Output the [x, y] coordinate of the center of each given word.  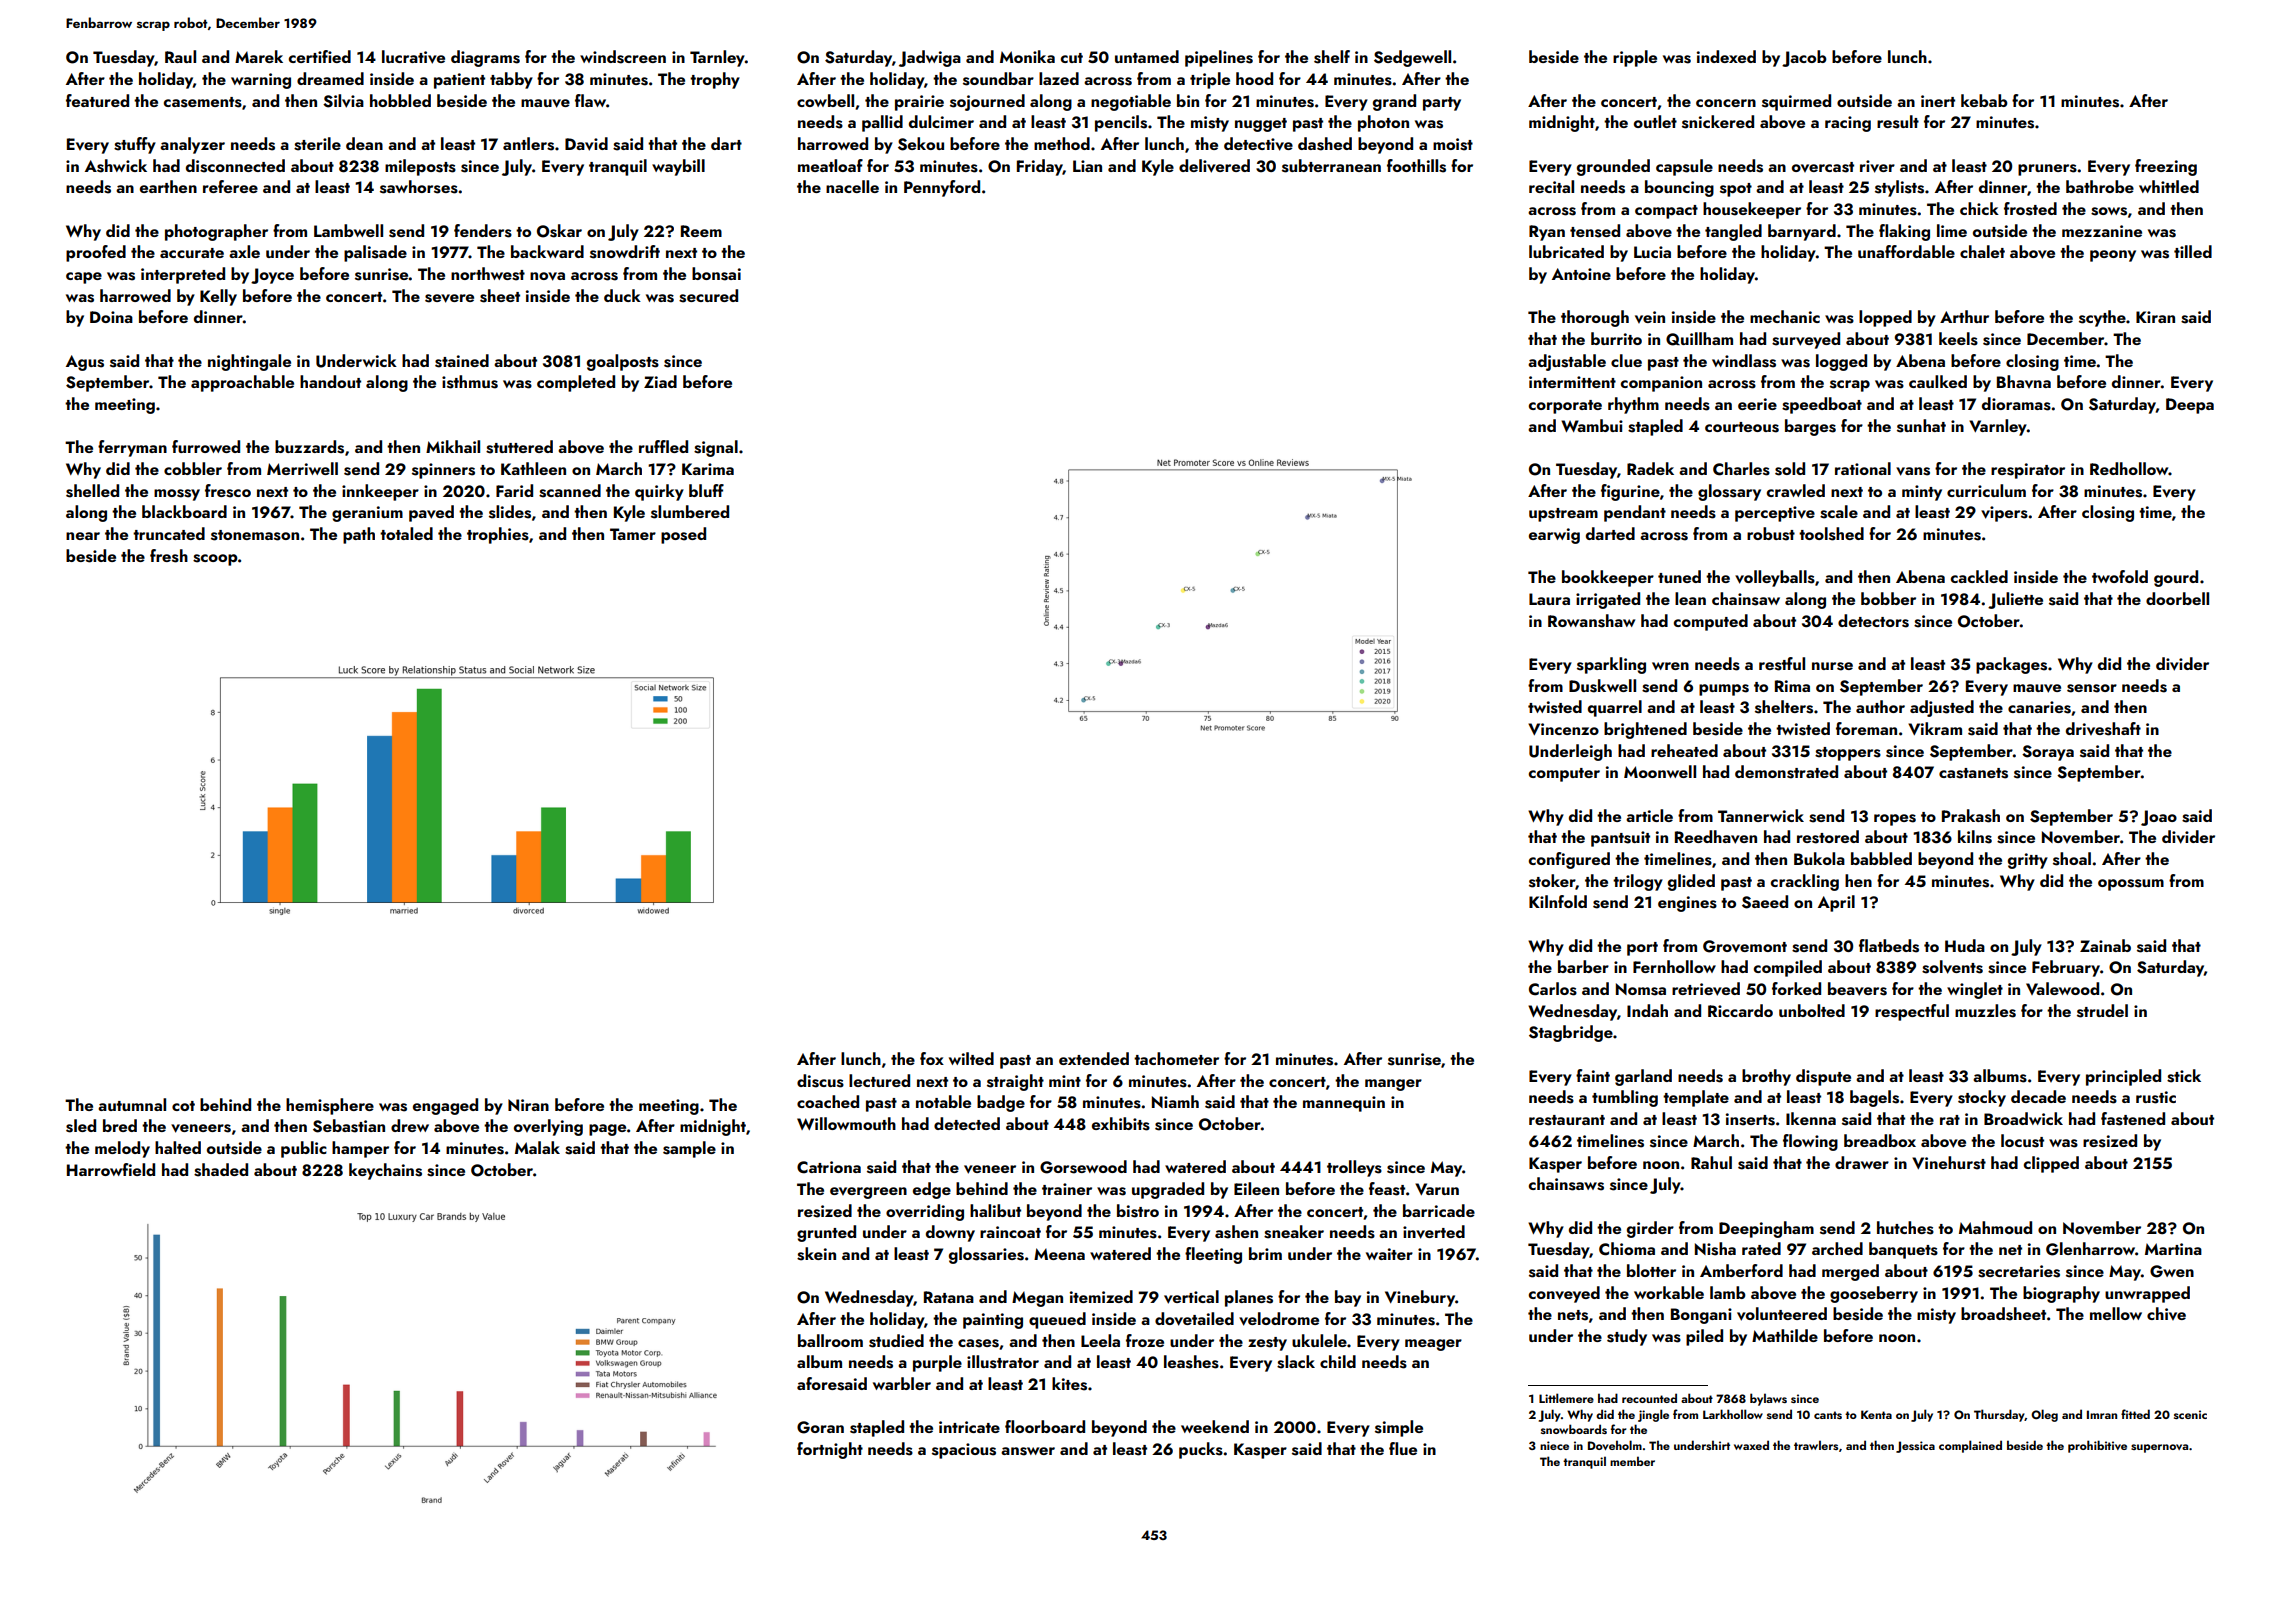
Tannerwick [1761, 815]
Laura [1549, 599]
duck [622, 295]
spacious [964, 1451]
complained [1970, 1446]
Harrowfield [111, 1169]
